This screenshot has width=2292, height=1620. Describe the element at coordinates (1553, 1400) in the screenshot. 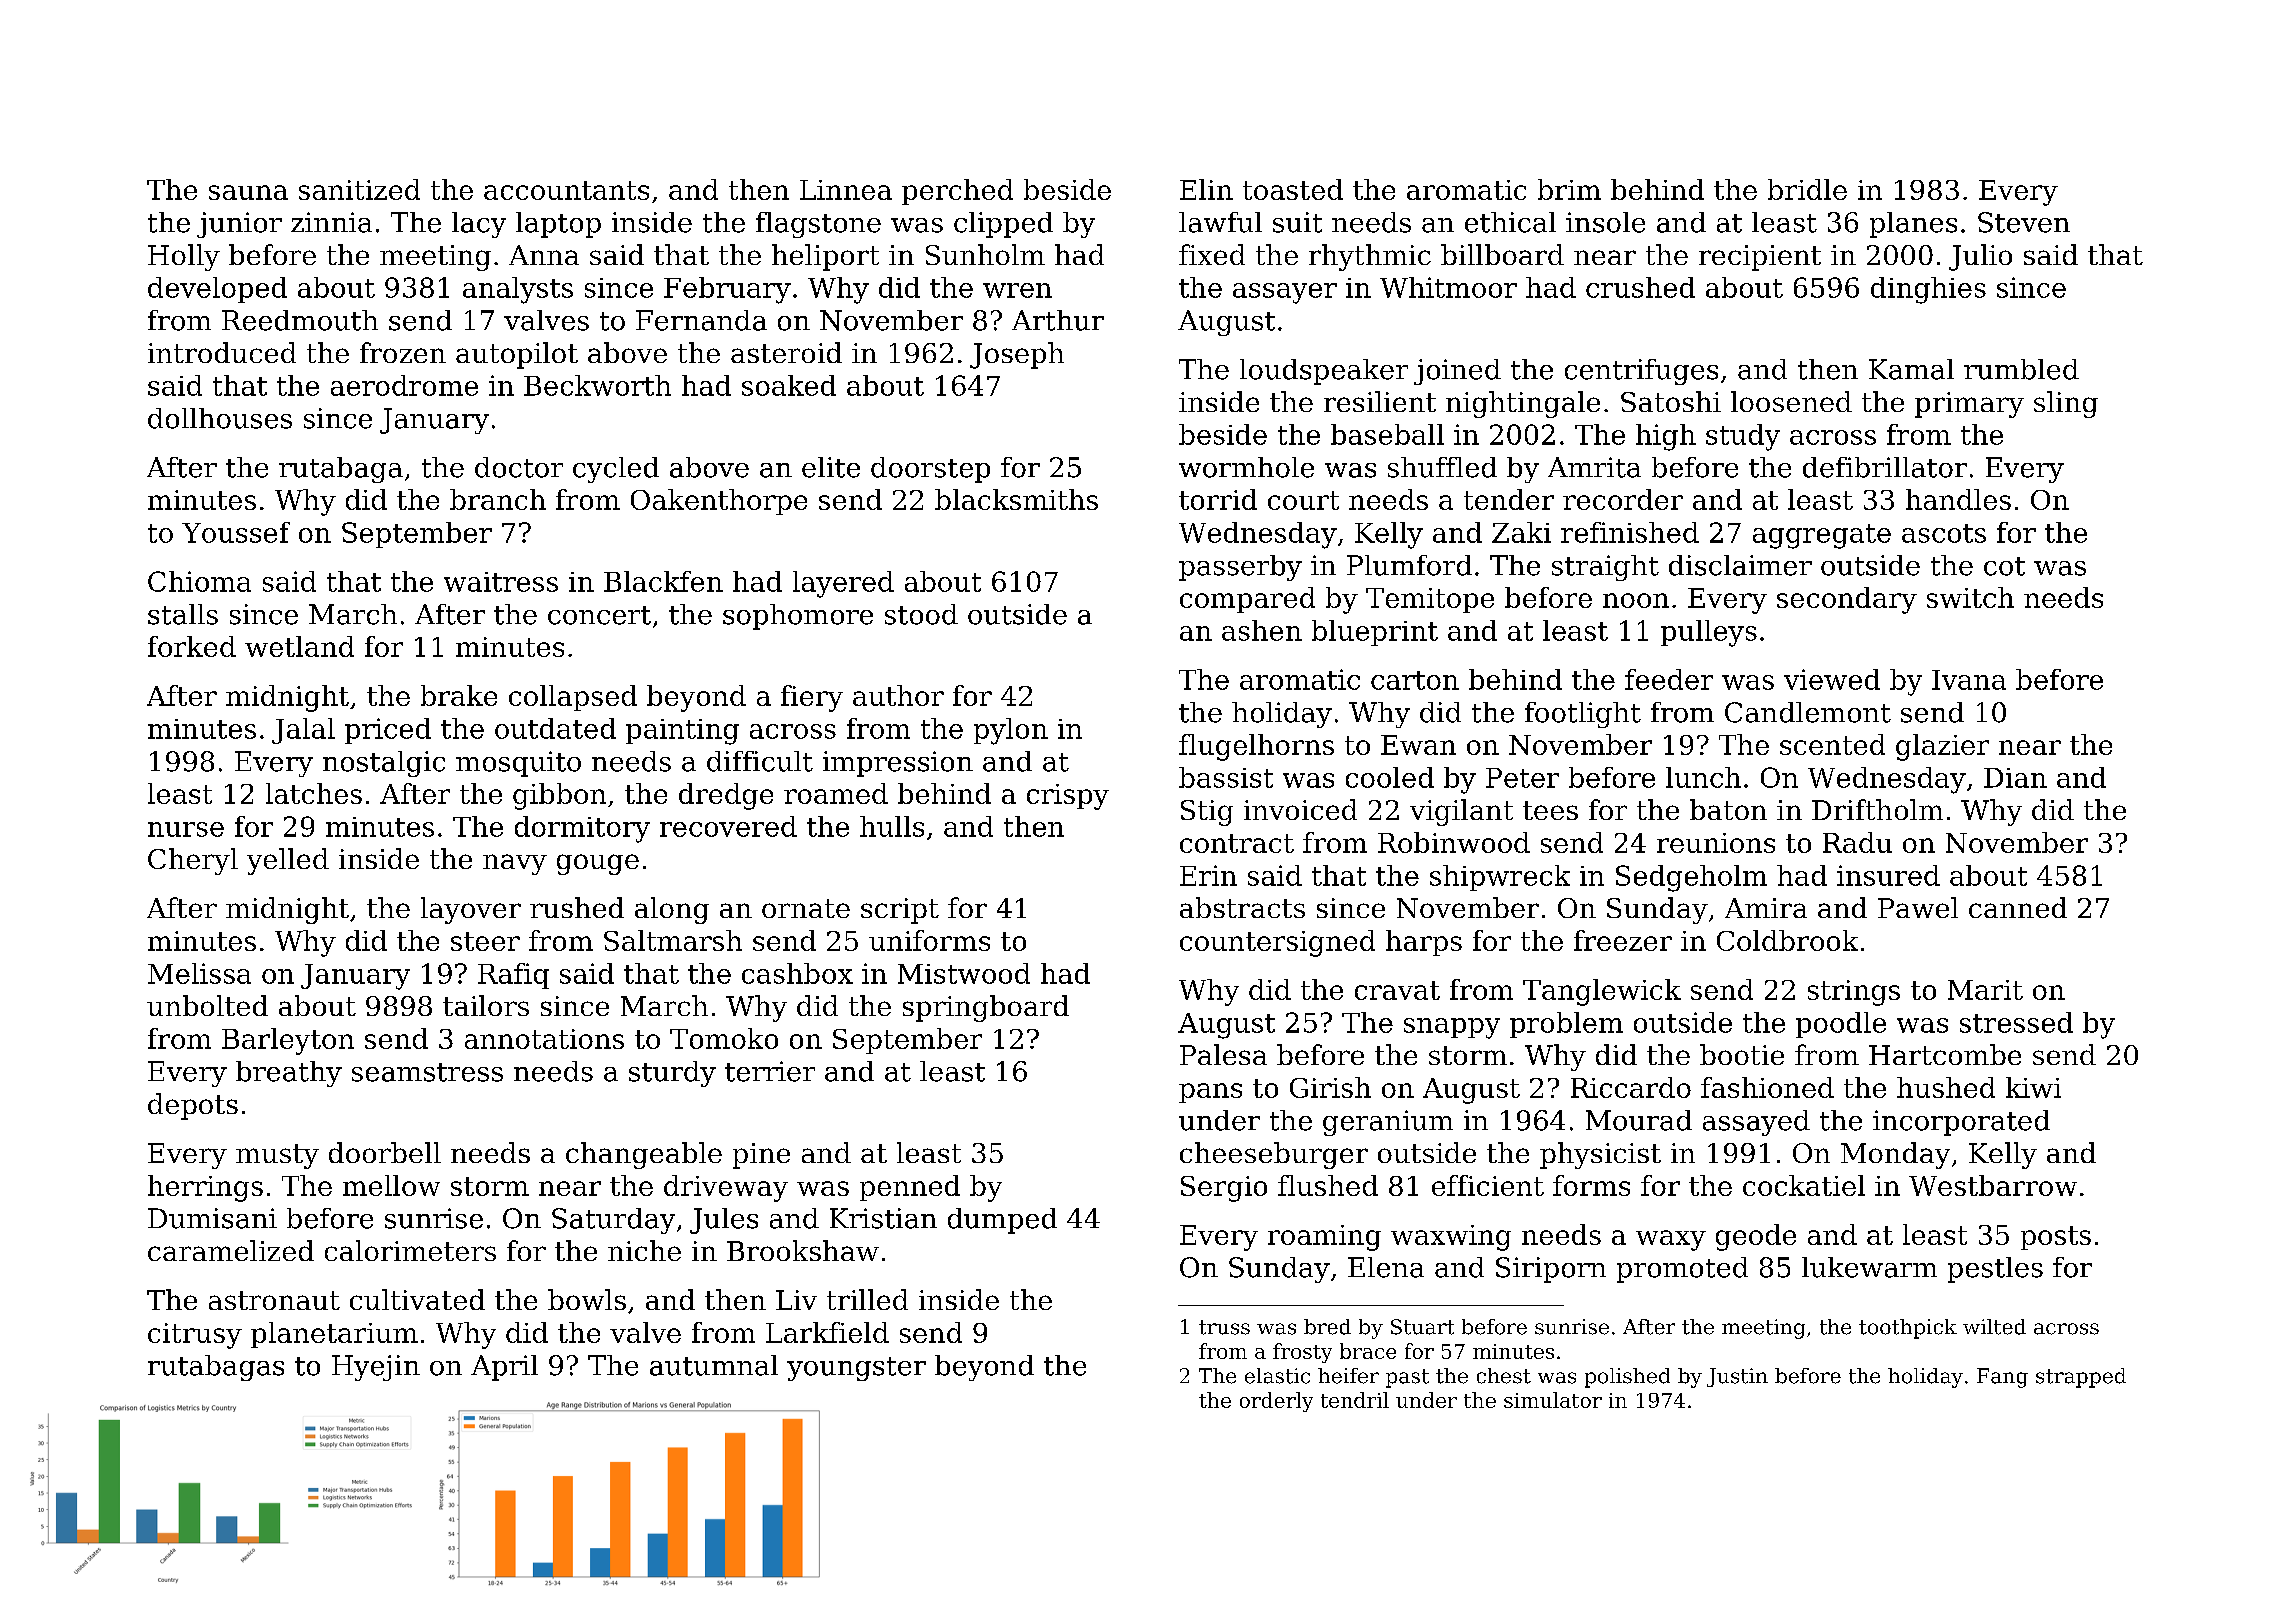

I see `simulator` at that location.
